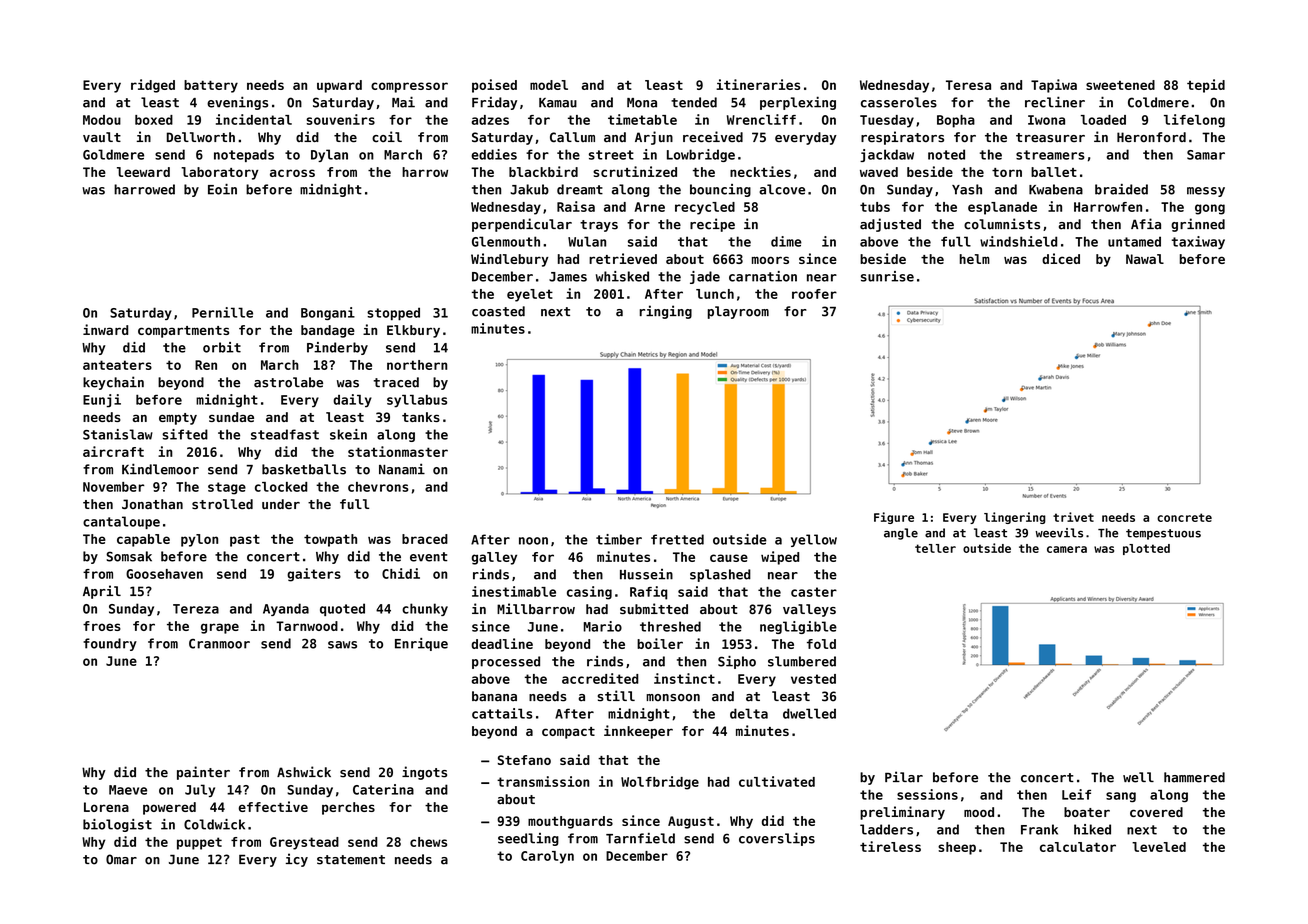  I want to click on souvenirs, so click(340, 119).
